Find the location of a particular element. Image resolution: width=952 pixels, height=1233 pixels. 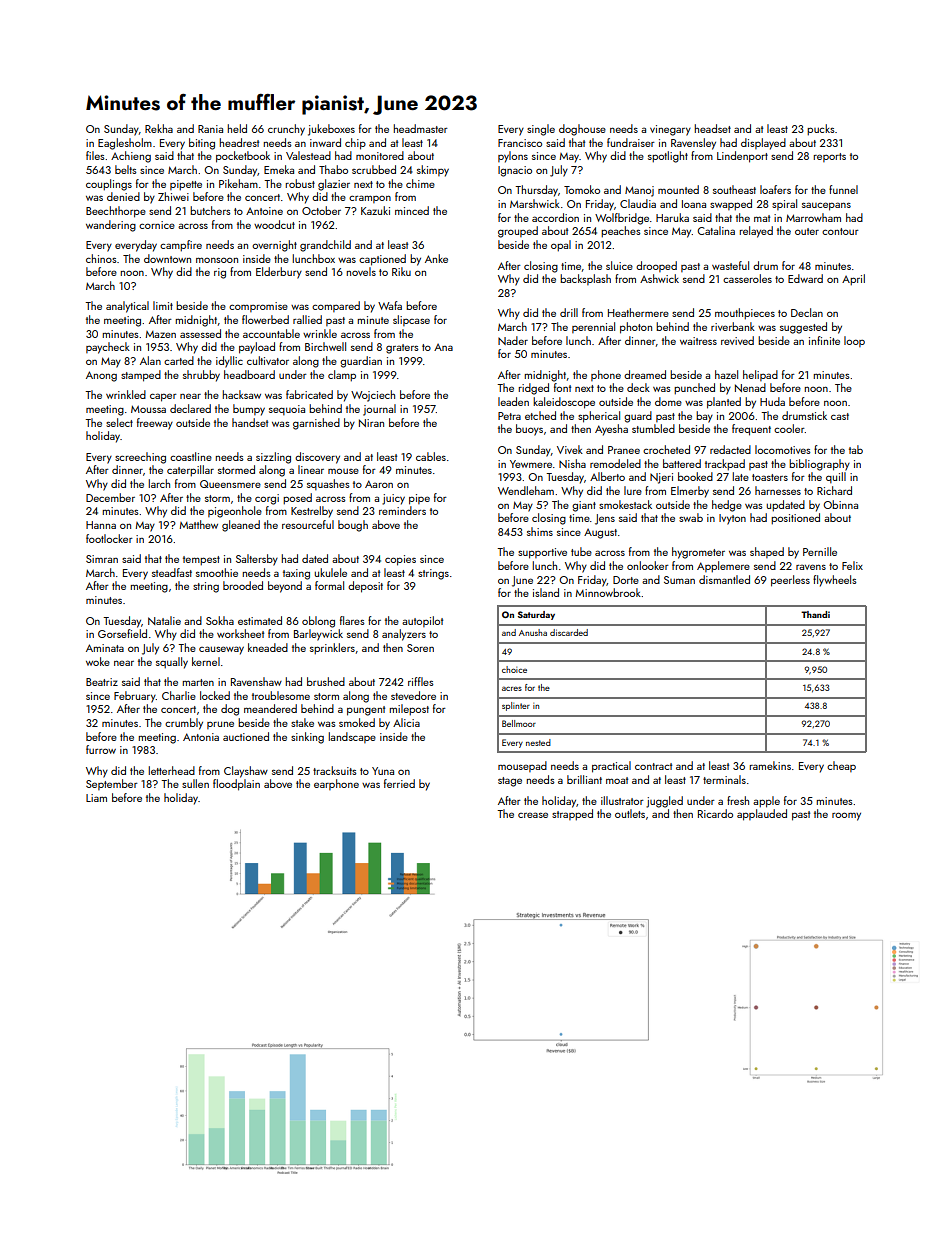

island is located at coordinates (546, 592).
